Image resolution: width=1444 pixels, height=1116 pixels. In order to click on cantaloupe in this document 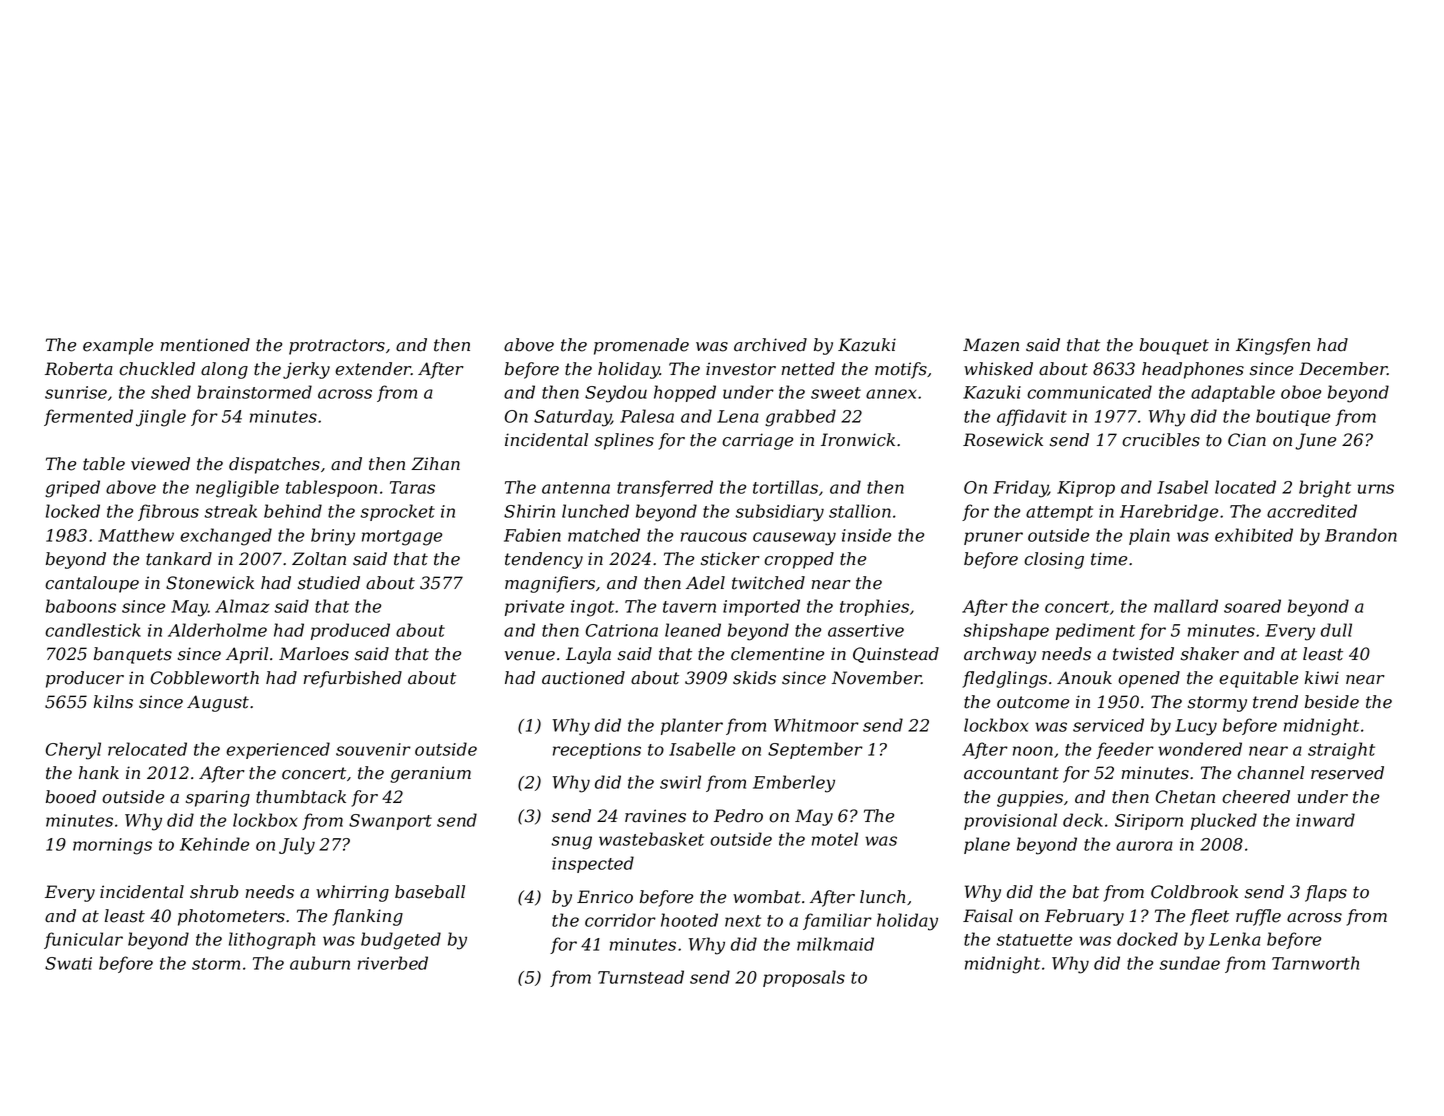, I will do `click(92, 584)`.
